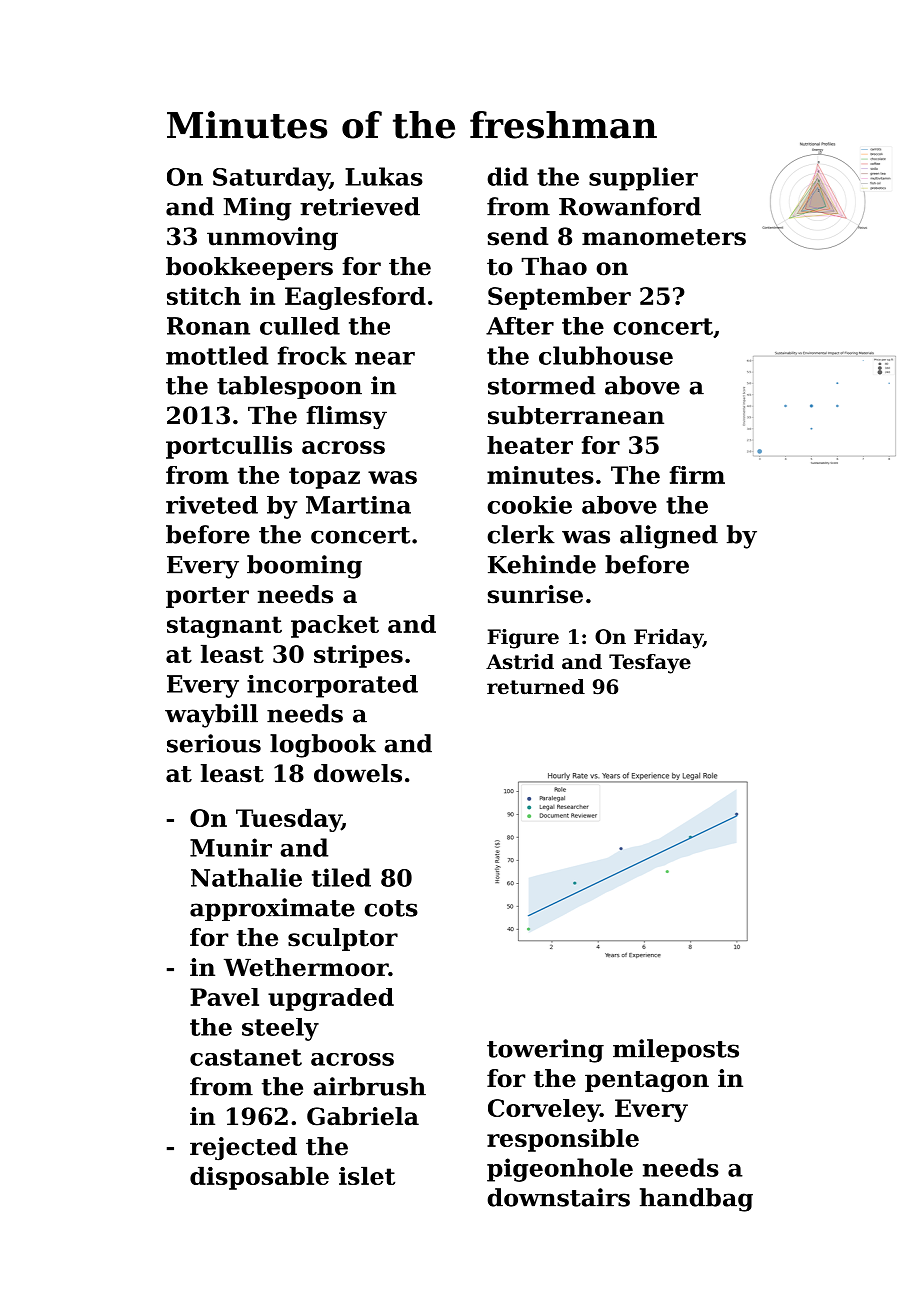  Describe the element at coordinates (507, 176) in the screenshot. I see `did` at that location.
